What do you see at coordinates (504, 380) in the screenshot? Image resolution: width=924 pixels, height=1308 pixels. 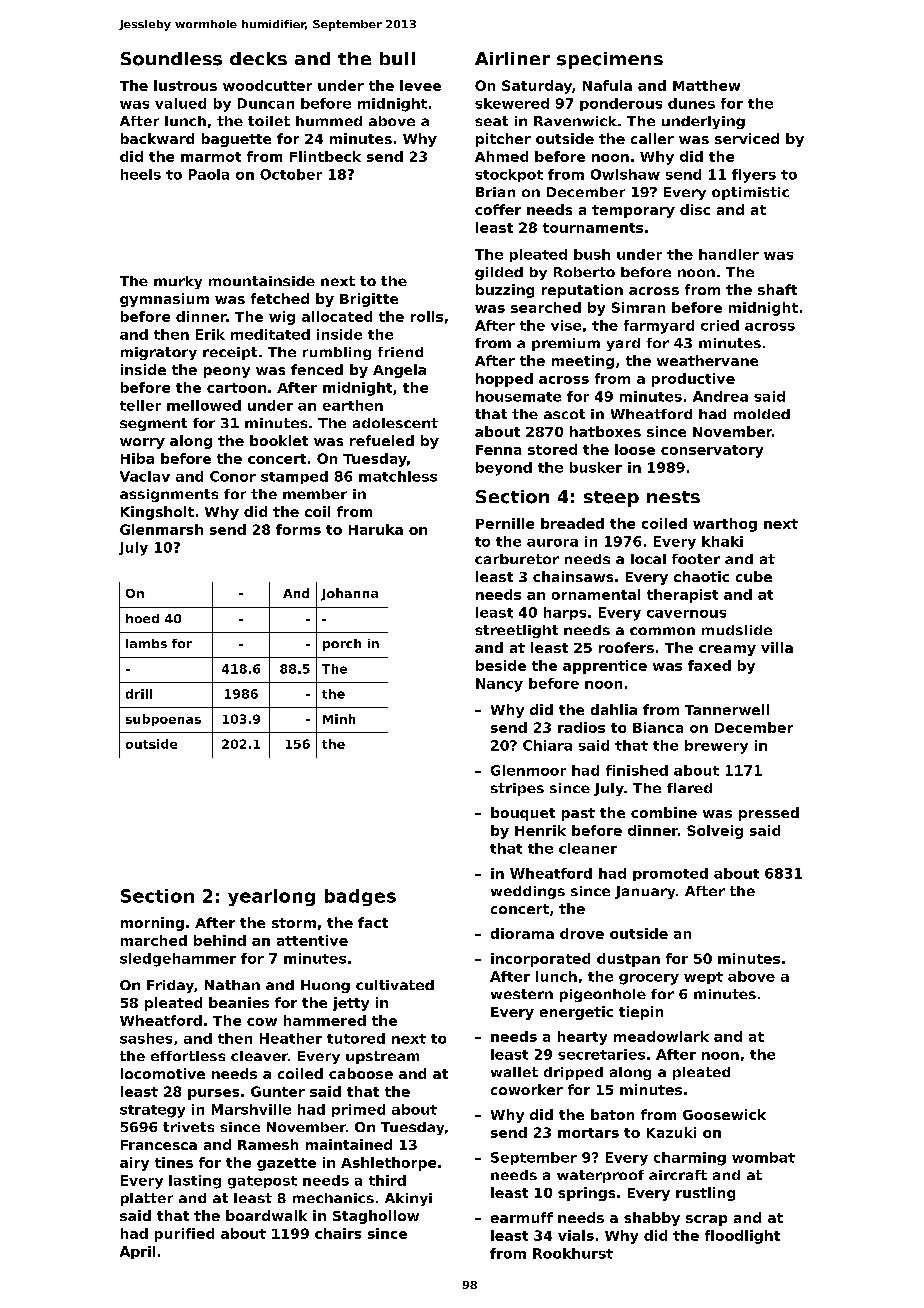 I see `hopped` at bounding box center [504, 380].
